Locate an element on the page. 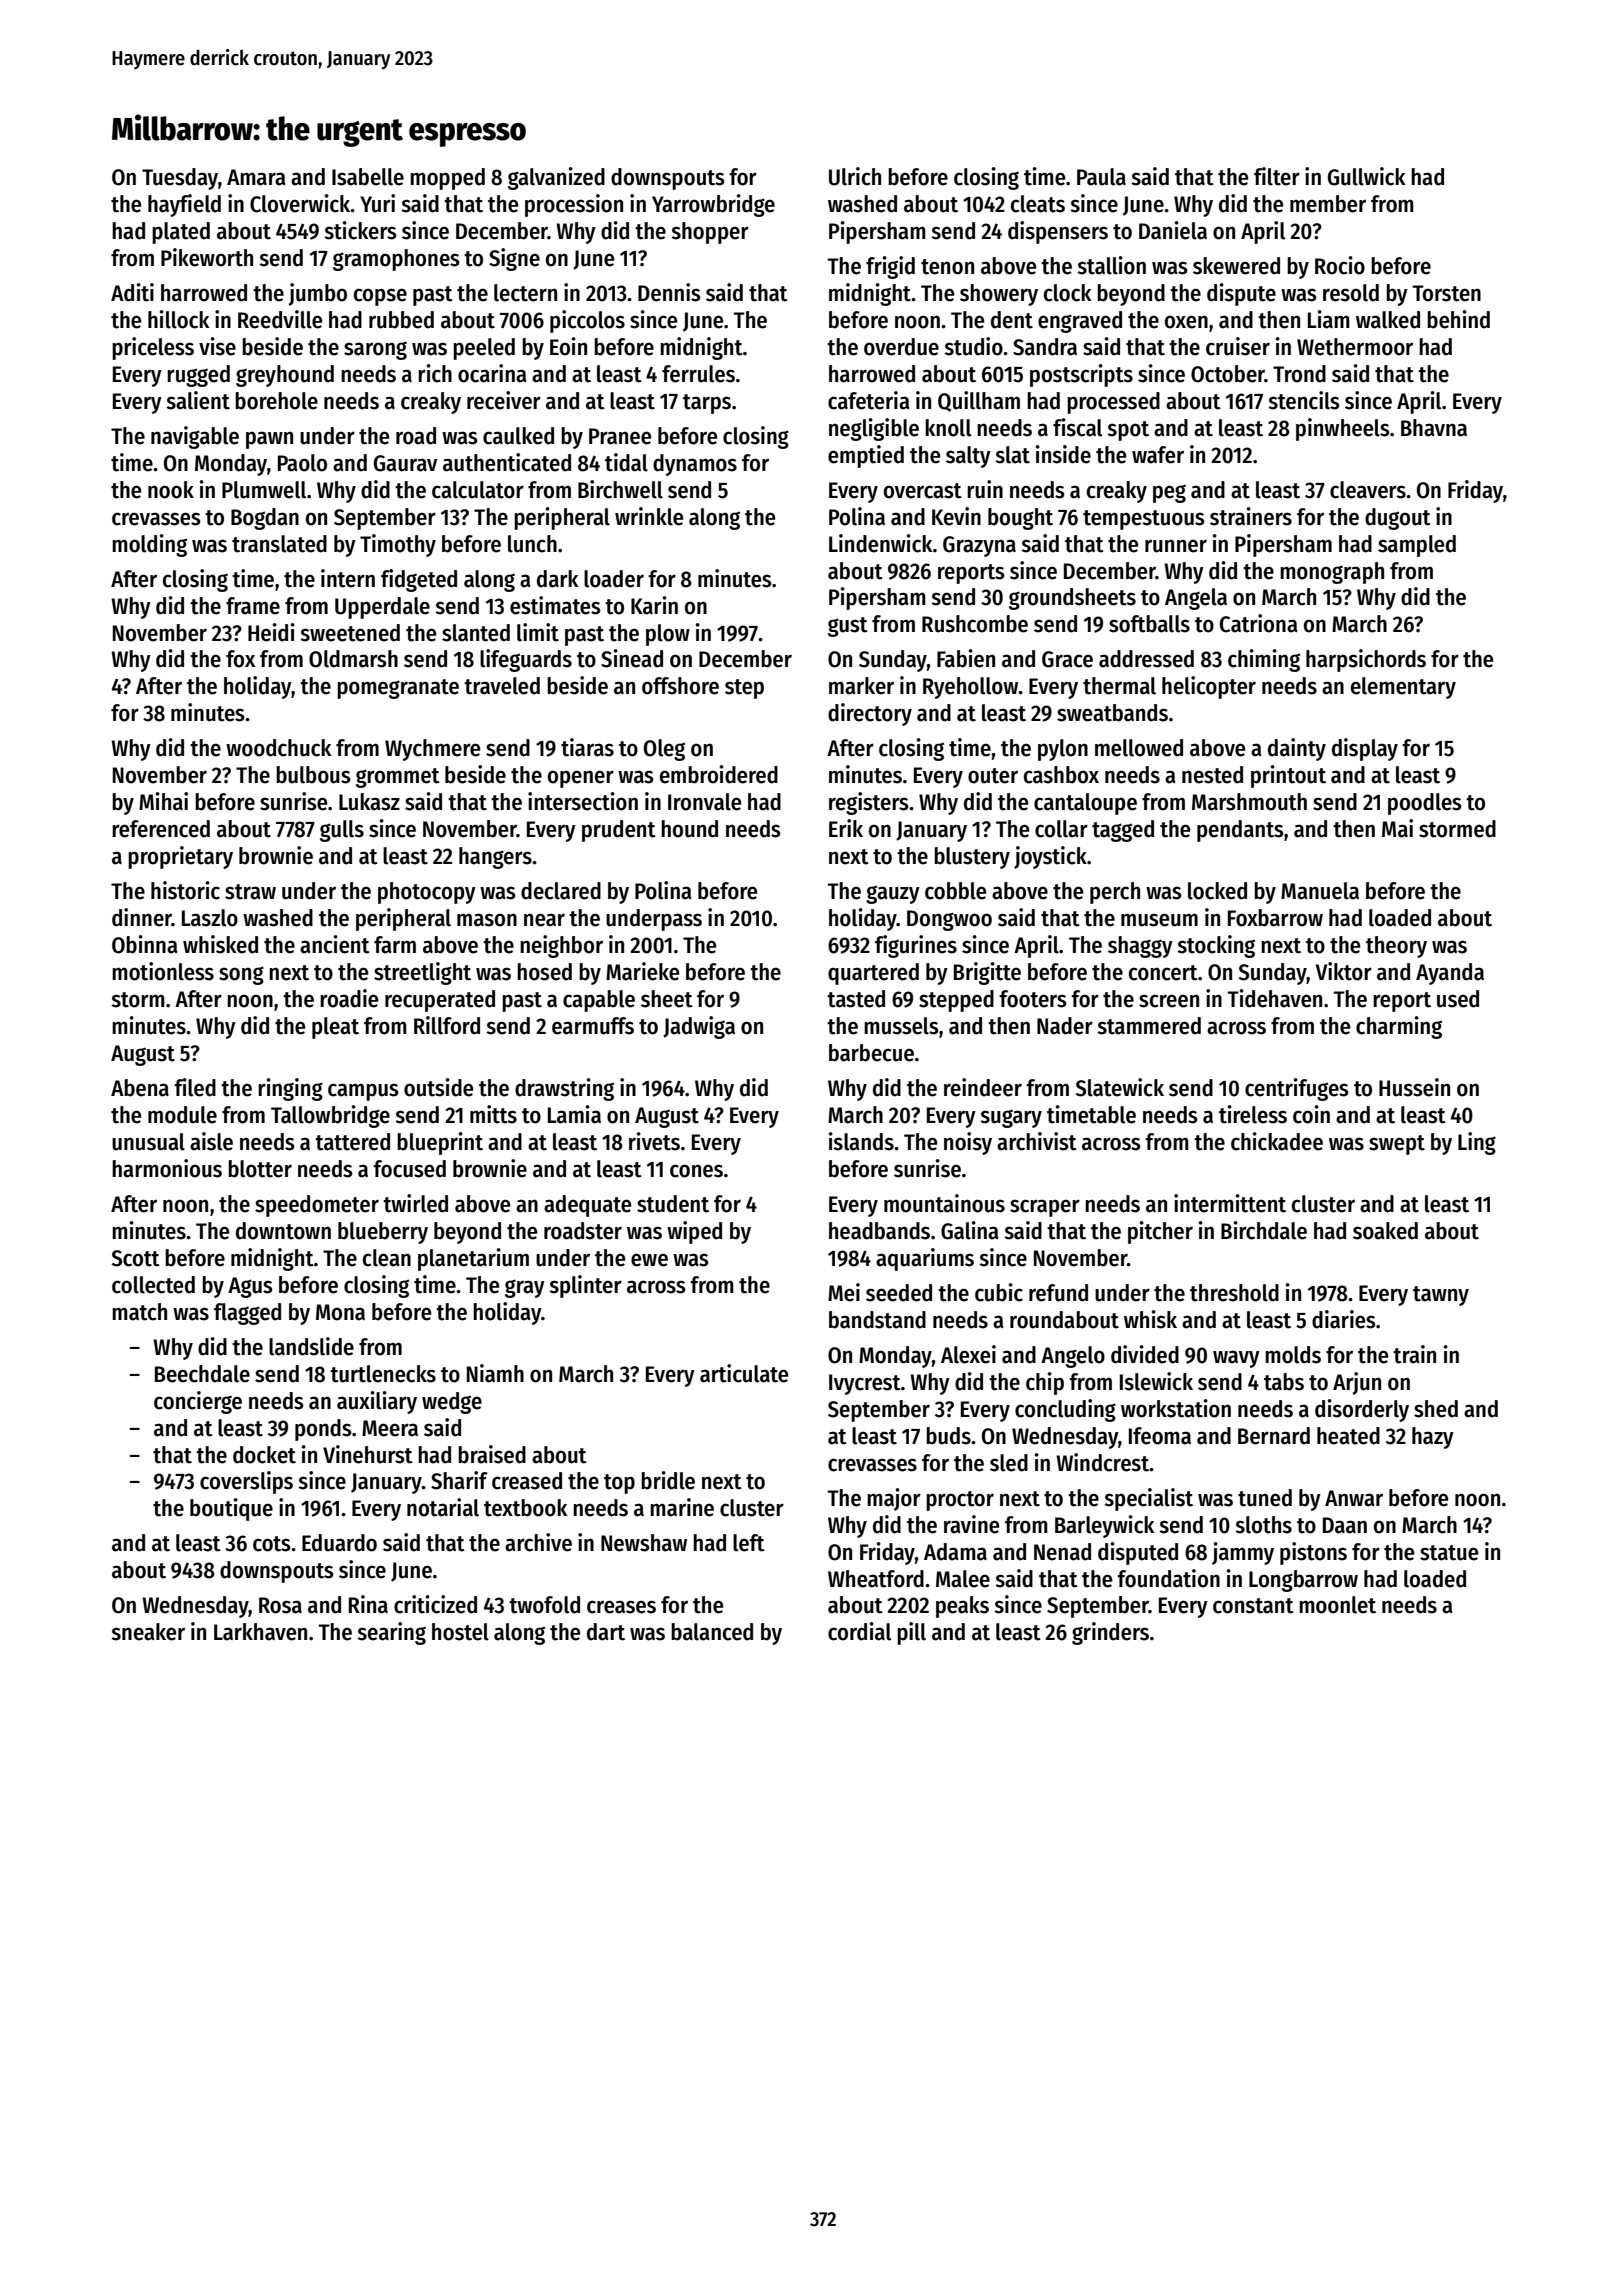 The height and width of the page is (2292, 1620). sneaker is located at coordinates (148, 1632).
